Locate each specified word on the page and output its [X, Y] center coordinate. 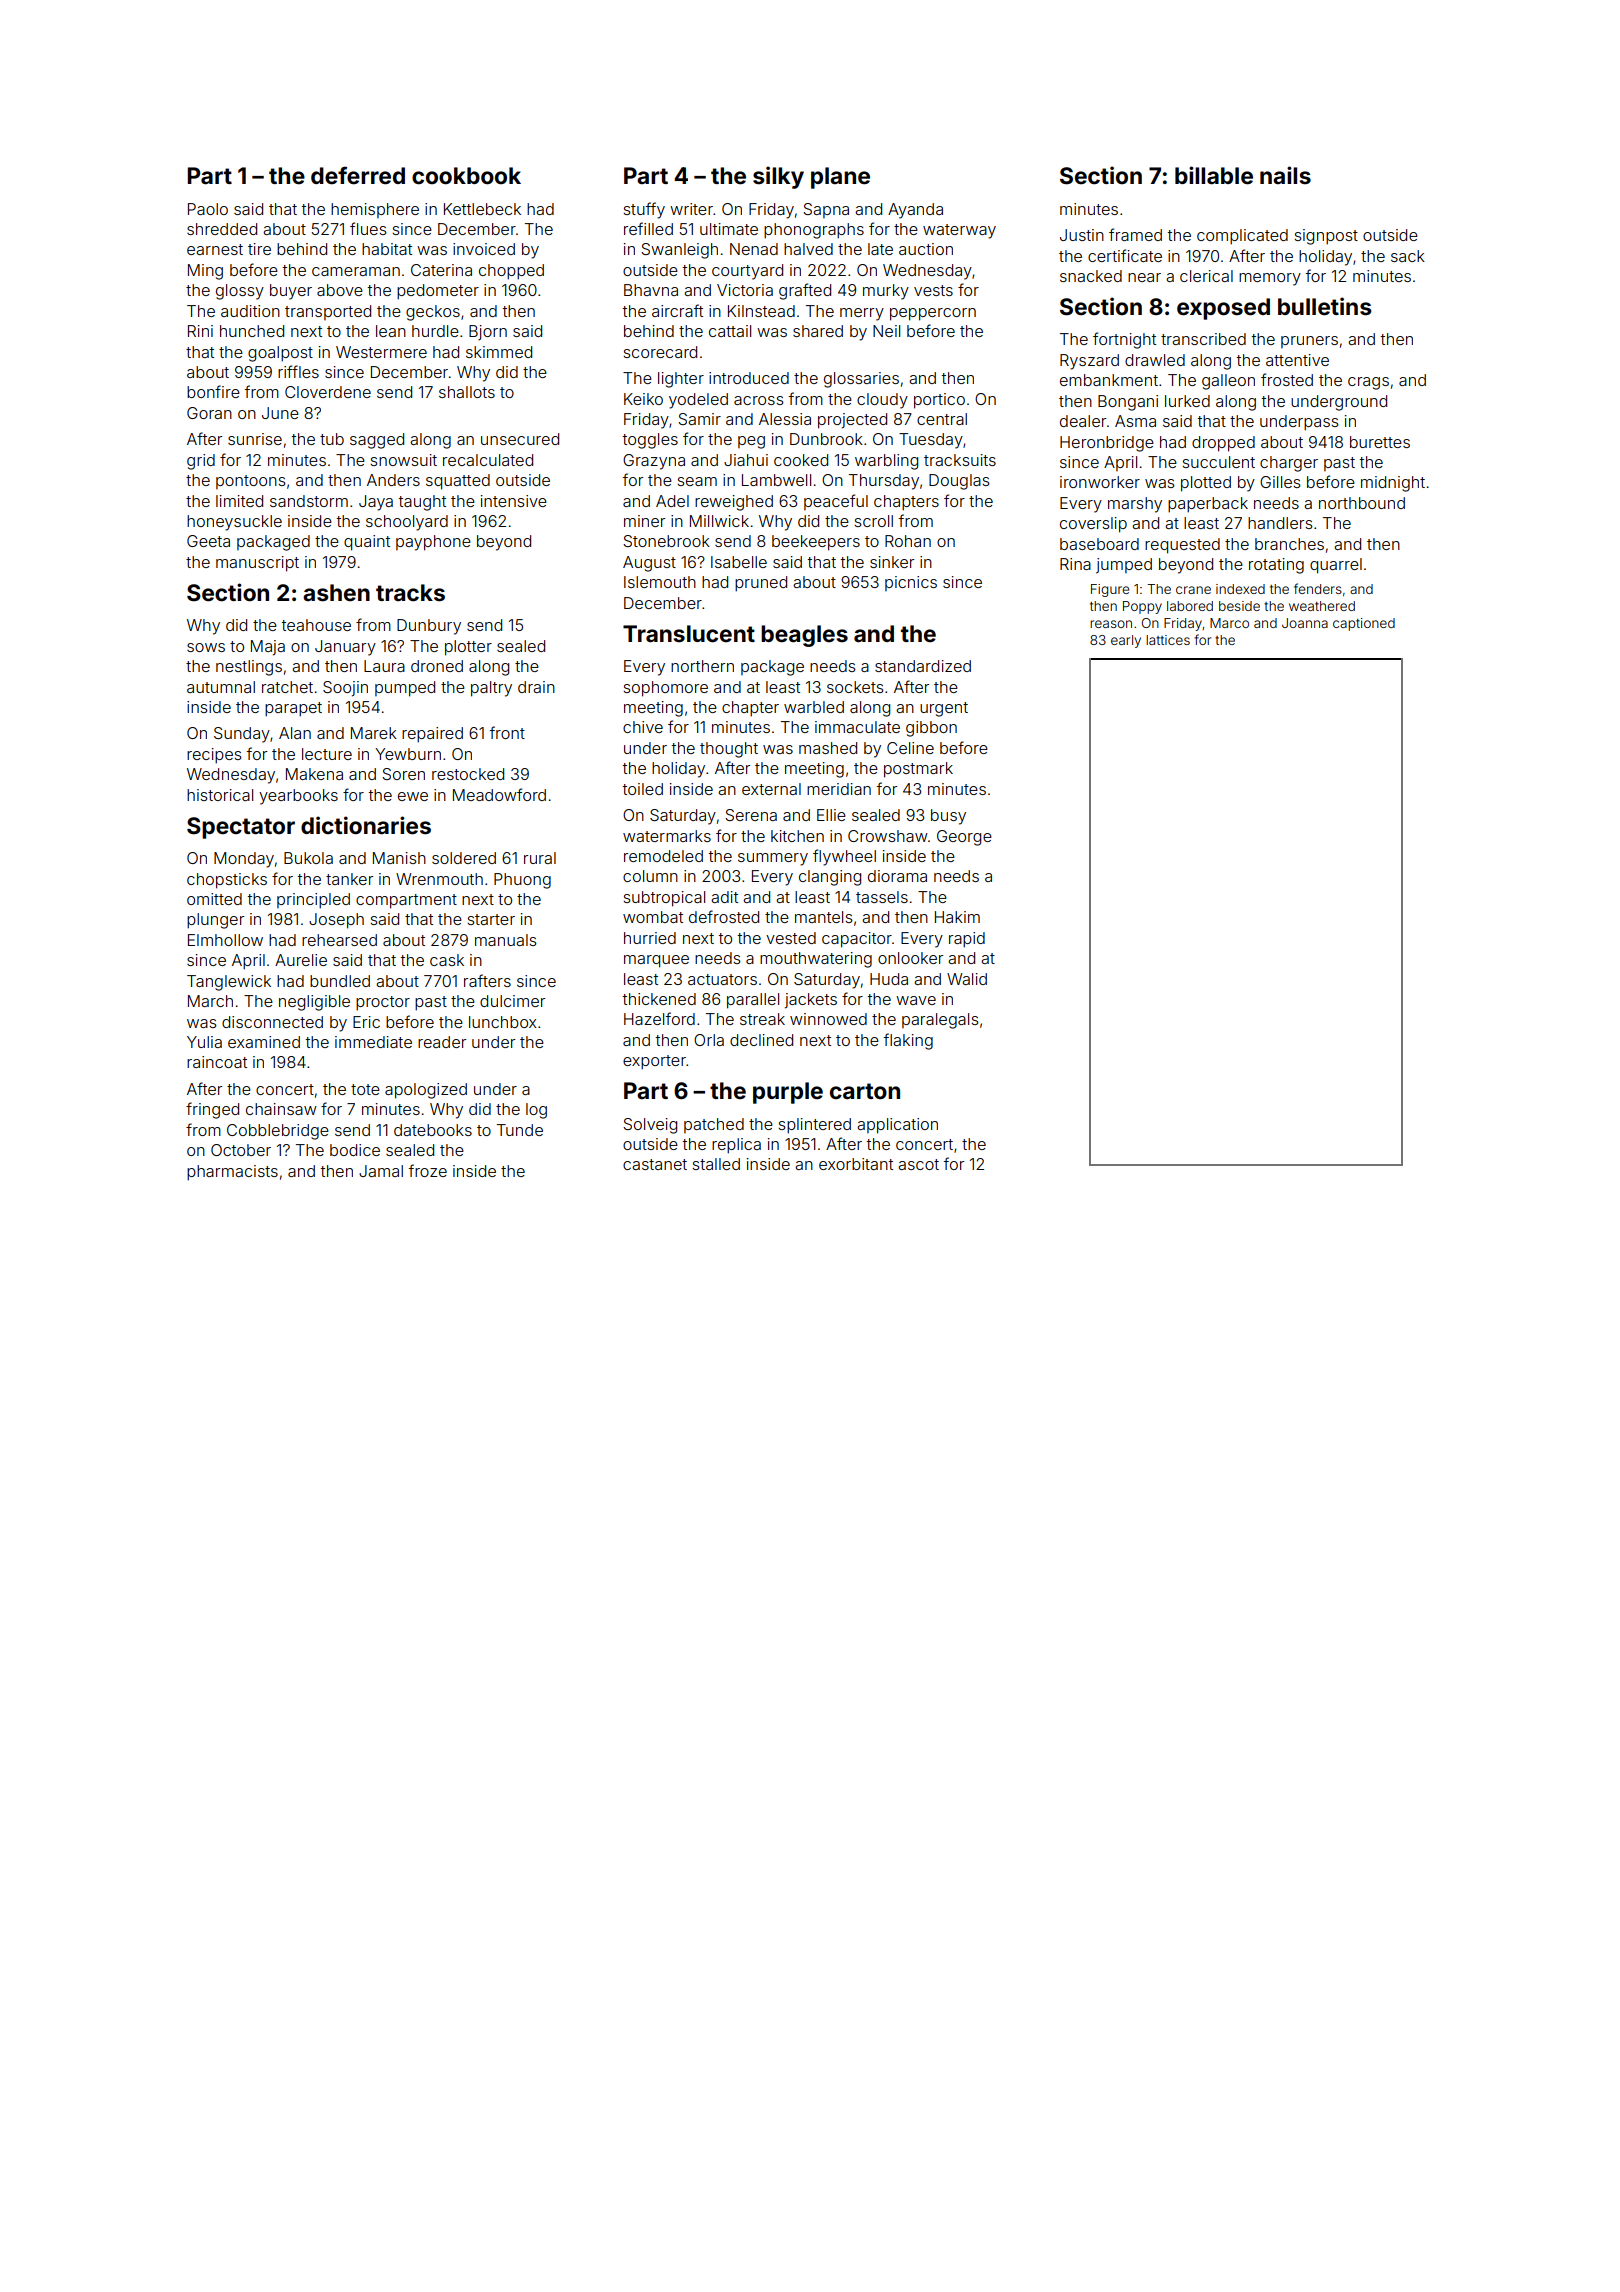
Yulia [204, 1042]
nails [1285, 175]
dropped [1223, 444]
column [650, 876]
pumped [405, 689]
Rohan [908, 541]
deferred [358, 175]
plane [840, 178]
